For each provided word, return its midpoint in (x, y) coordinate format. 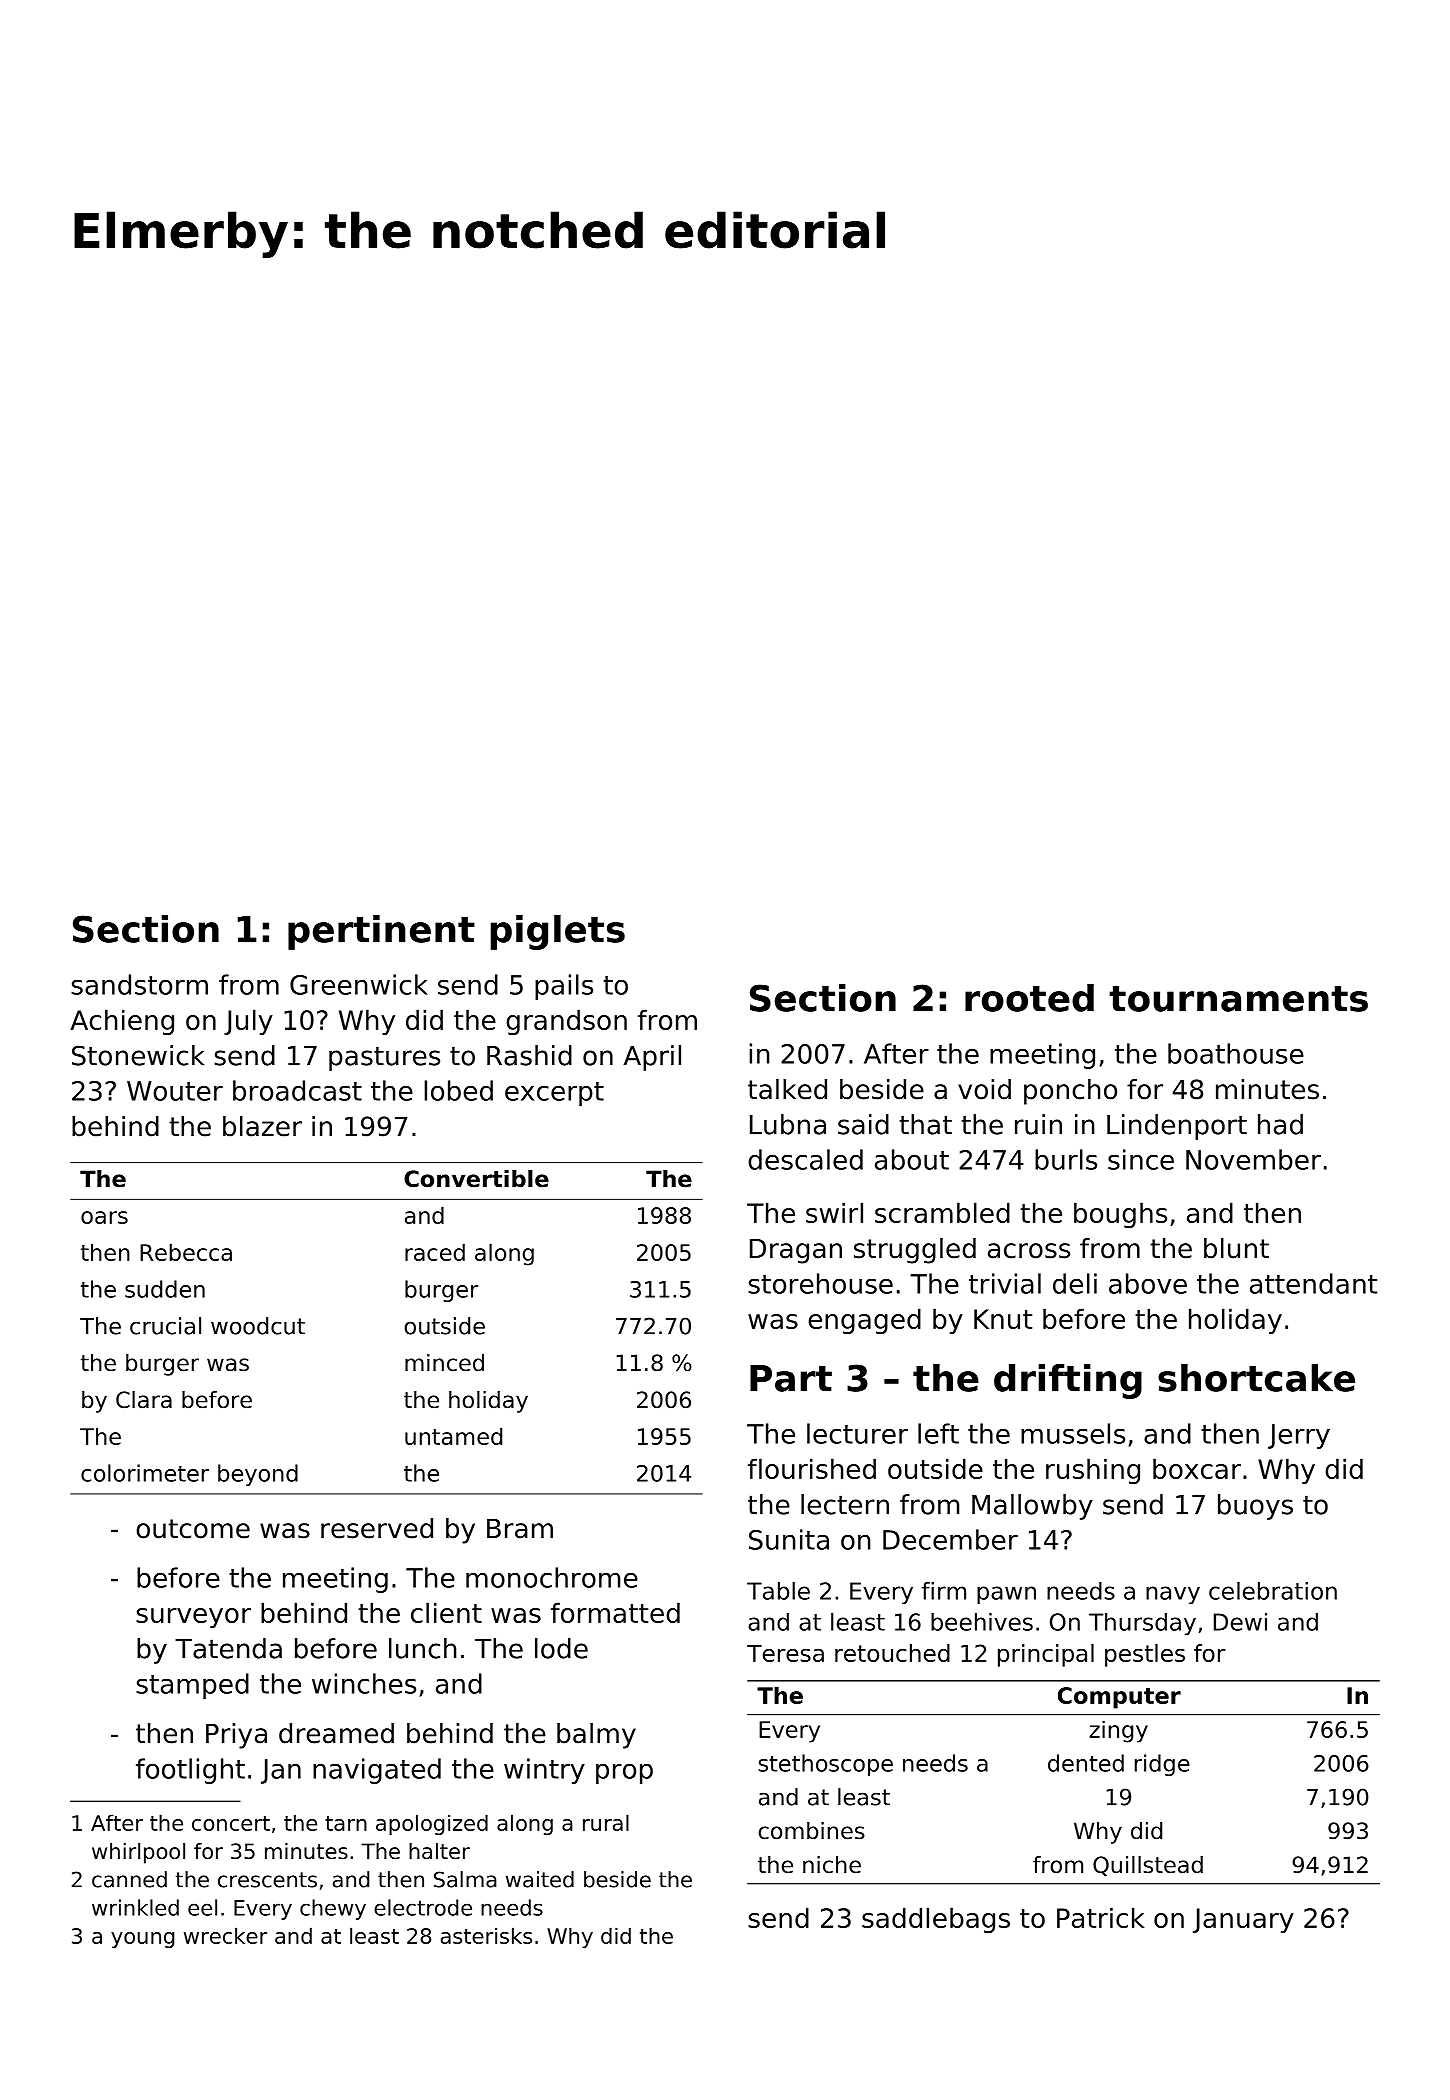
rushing (1093, 1471)
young (142, 1940)
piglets (558, 932)
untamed (453, 1436)
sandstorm (139, 984)
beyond (258, 1475)
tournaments (1238, 999)
